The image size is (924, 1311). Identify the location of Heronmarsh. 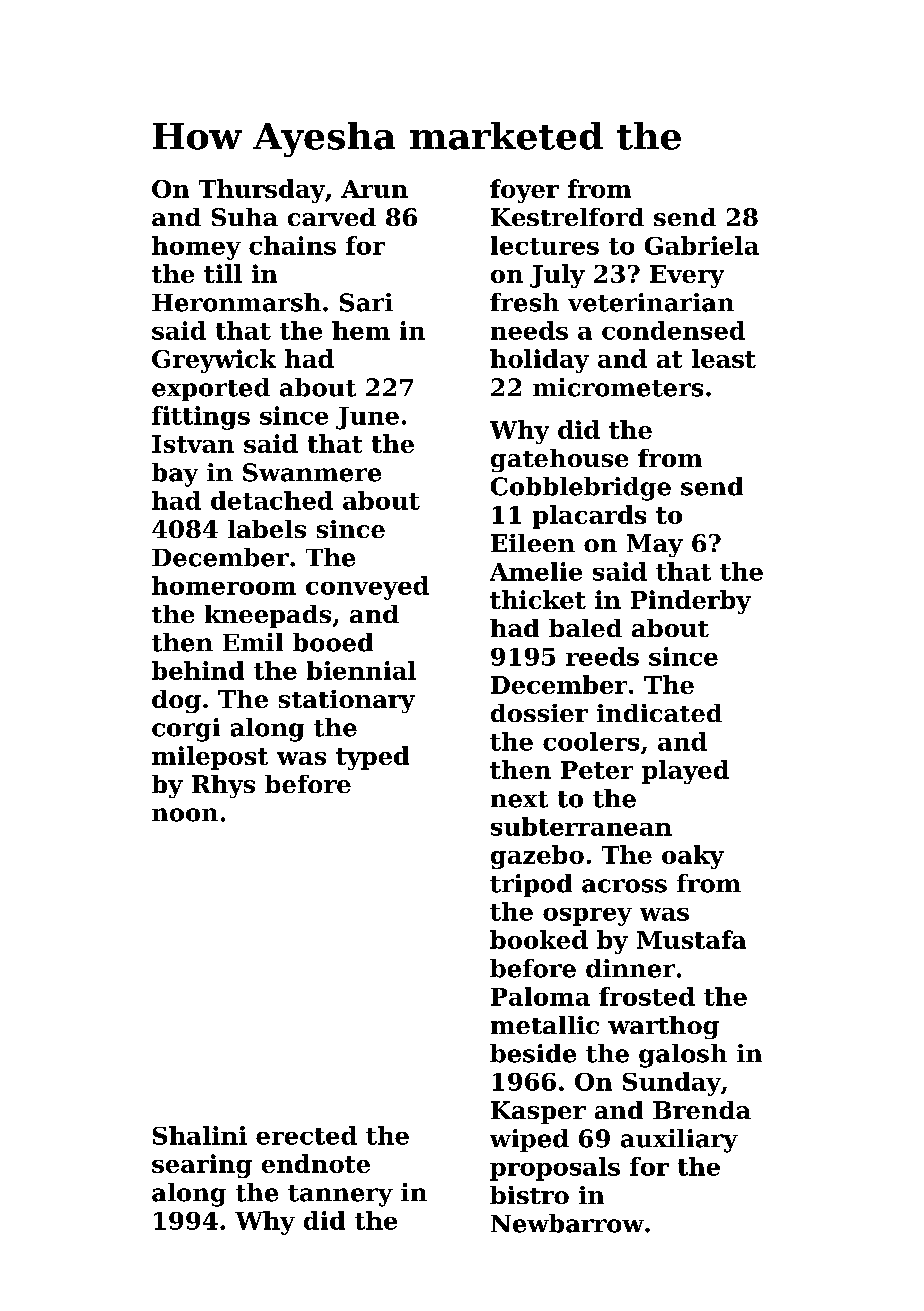
(236, 302).
